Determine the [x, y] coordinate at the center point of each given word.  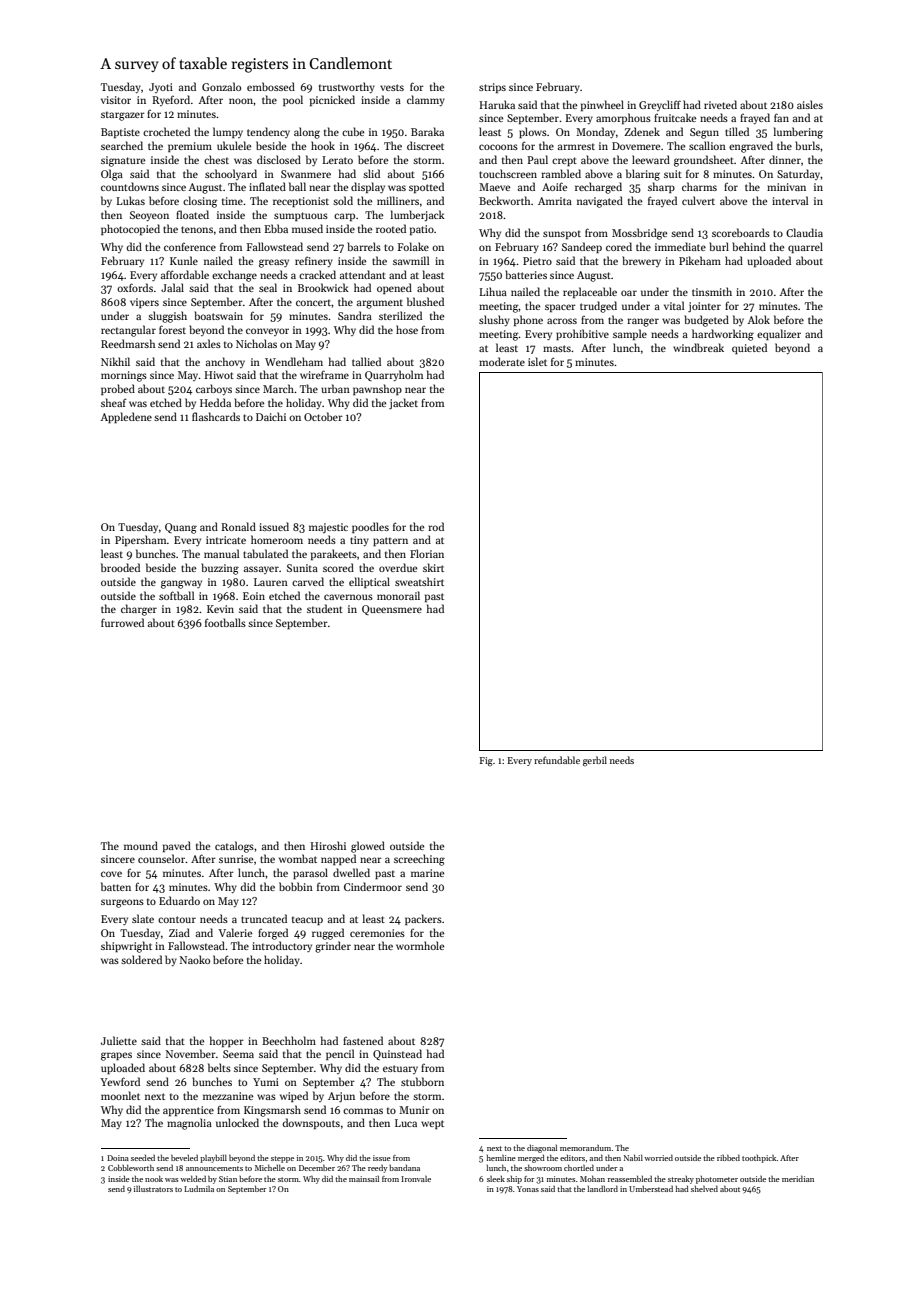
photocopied [130, 229]
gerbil [595, 761]
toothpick [759, 1159]
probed [118, 389]
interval [790, 200]
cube [353, 131]
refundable [557, 760]
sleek [496, 1179]
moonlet [120, 1095]
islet [537, 361]
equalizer [779, 334]
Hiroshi [328, 845]
